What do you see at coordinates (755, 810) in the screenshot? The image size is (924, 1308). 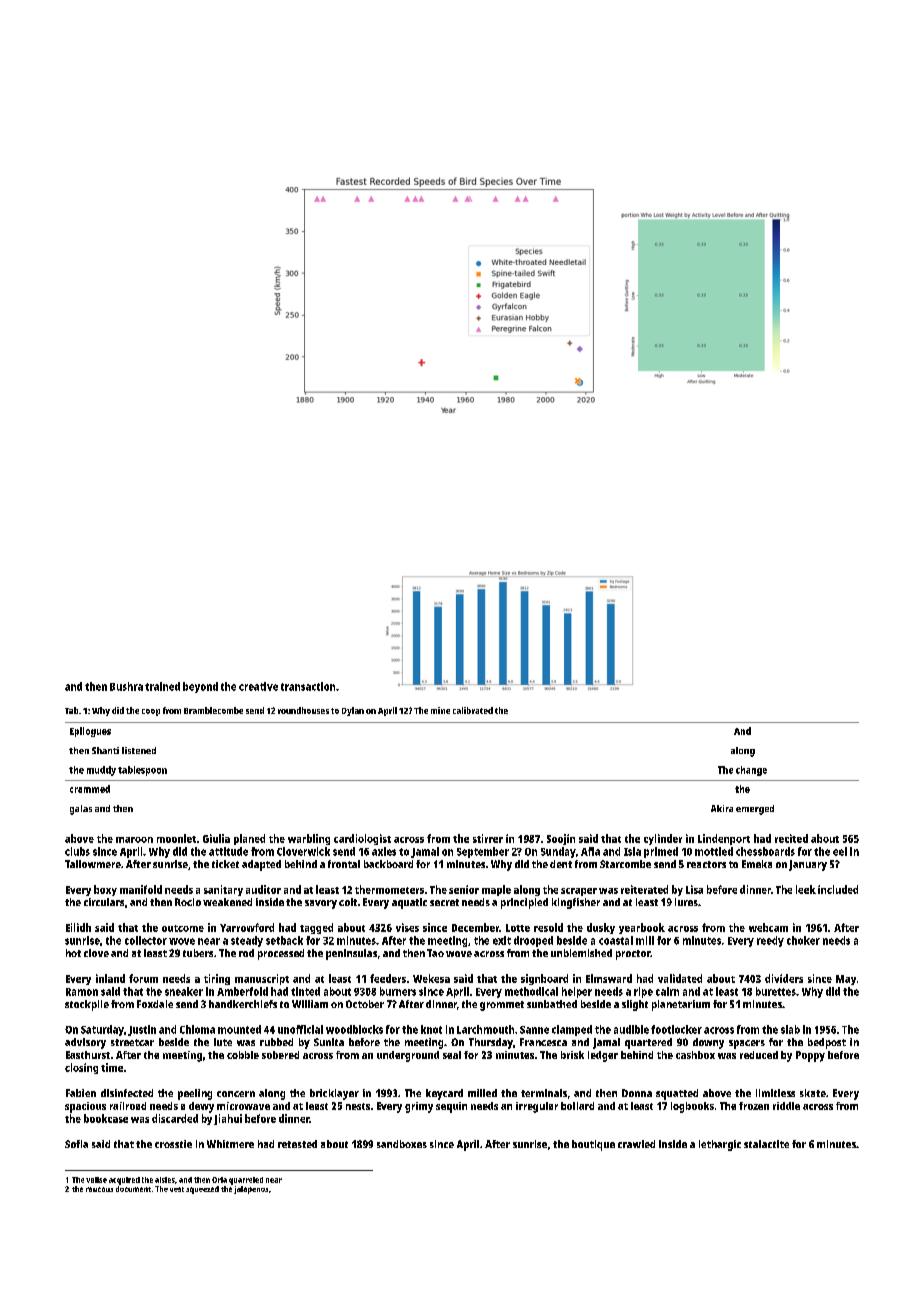 I see `emerged` at bounding box center [755, 810].
